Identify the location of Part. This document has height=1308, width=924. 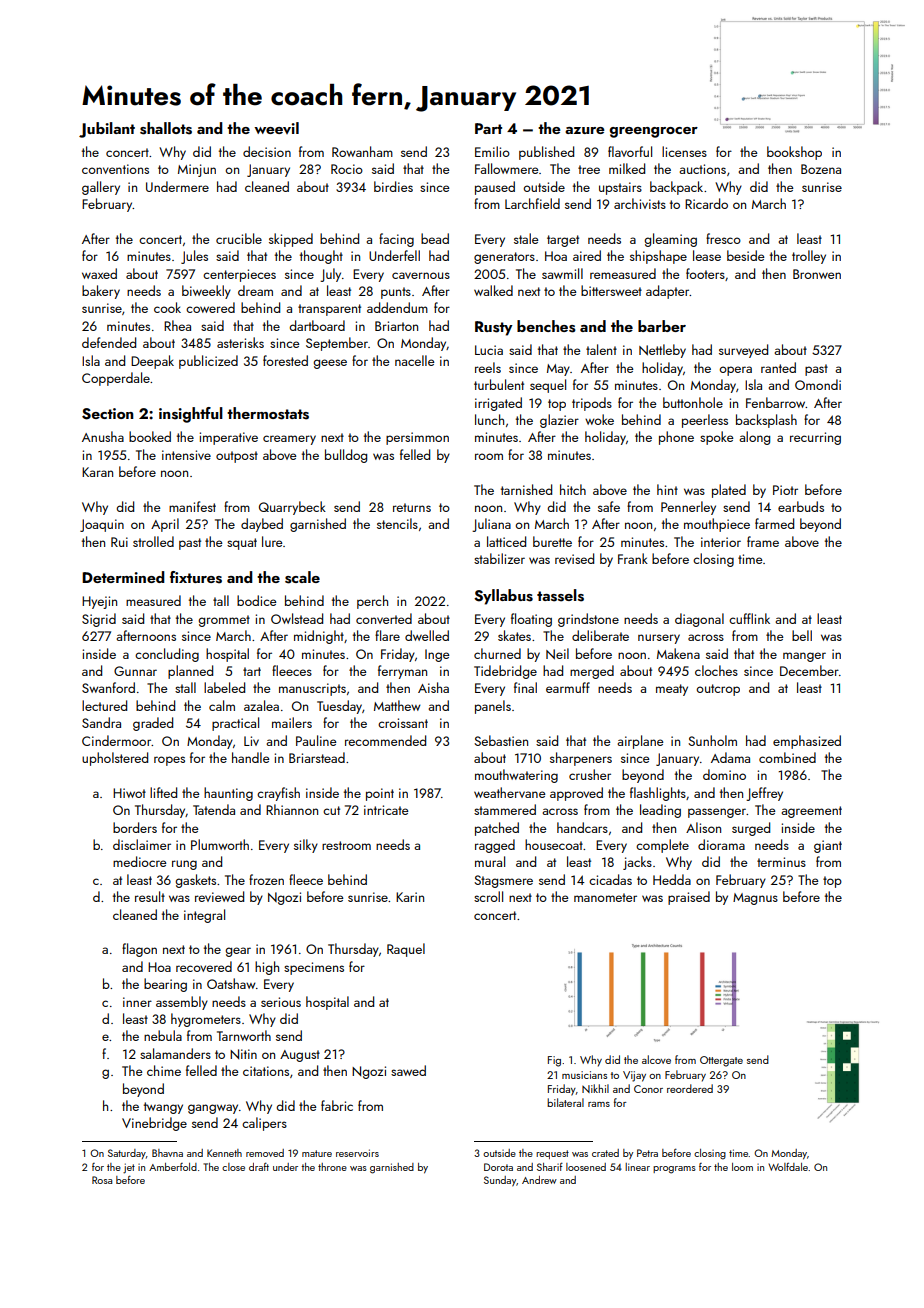
(488, 128).
